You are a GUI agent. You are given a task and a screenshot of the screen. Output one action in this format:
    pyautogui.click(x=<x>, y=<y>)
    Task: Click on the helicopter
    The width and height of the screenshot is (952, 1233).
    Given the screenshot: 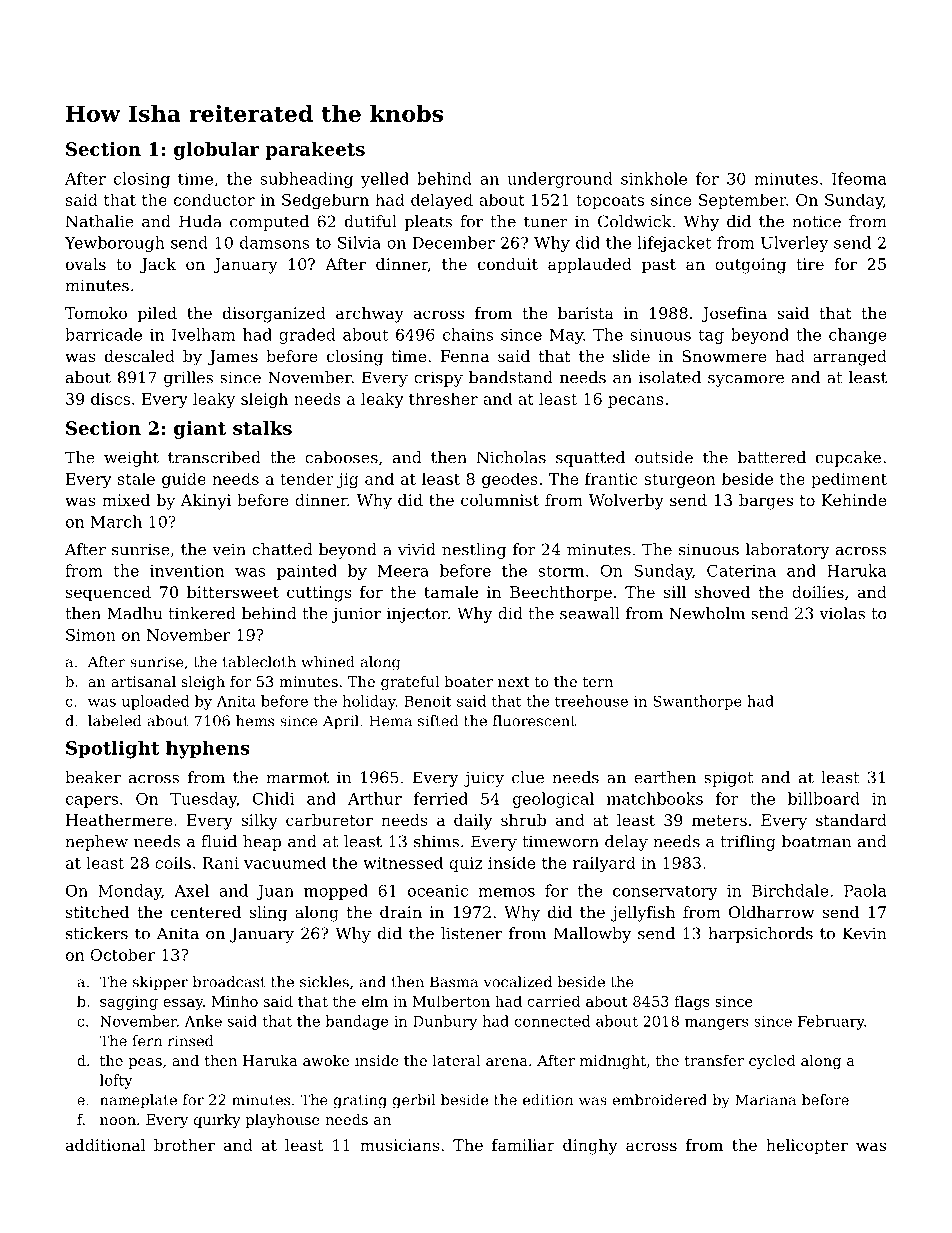 What is the action you would take?
    pyautogui.click(x=807, y=1147)
